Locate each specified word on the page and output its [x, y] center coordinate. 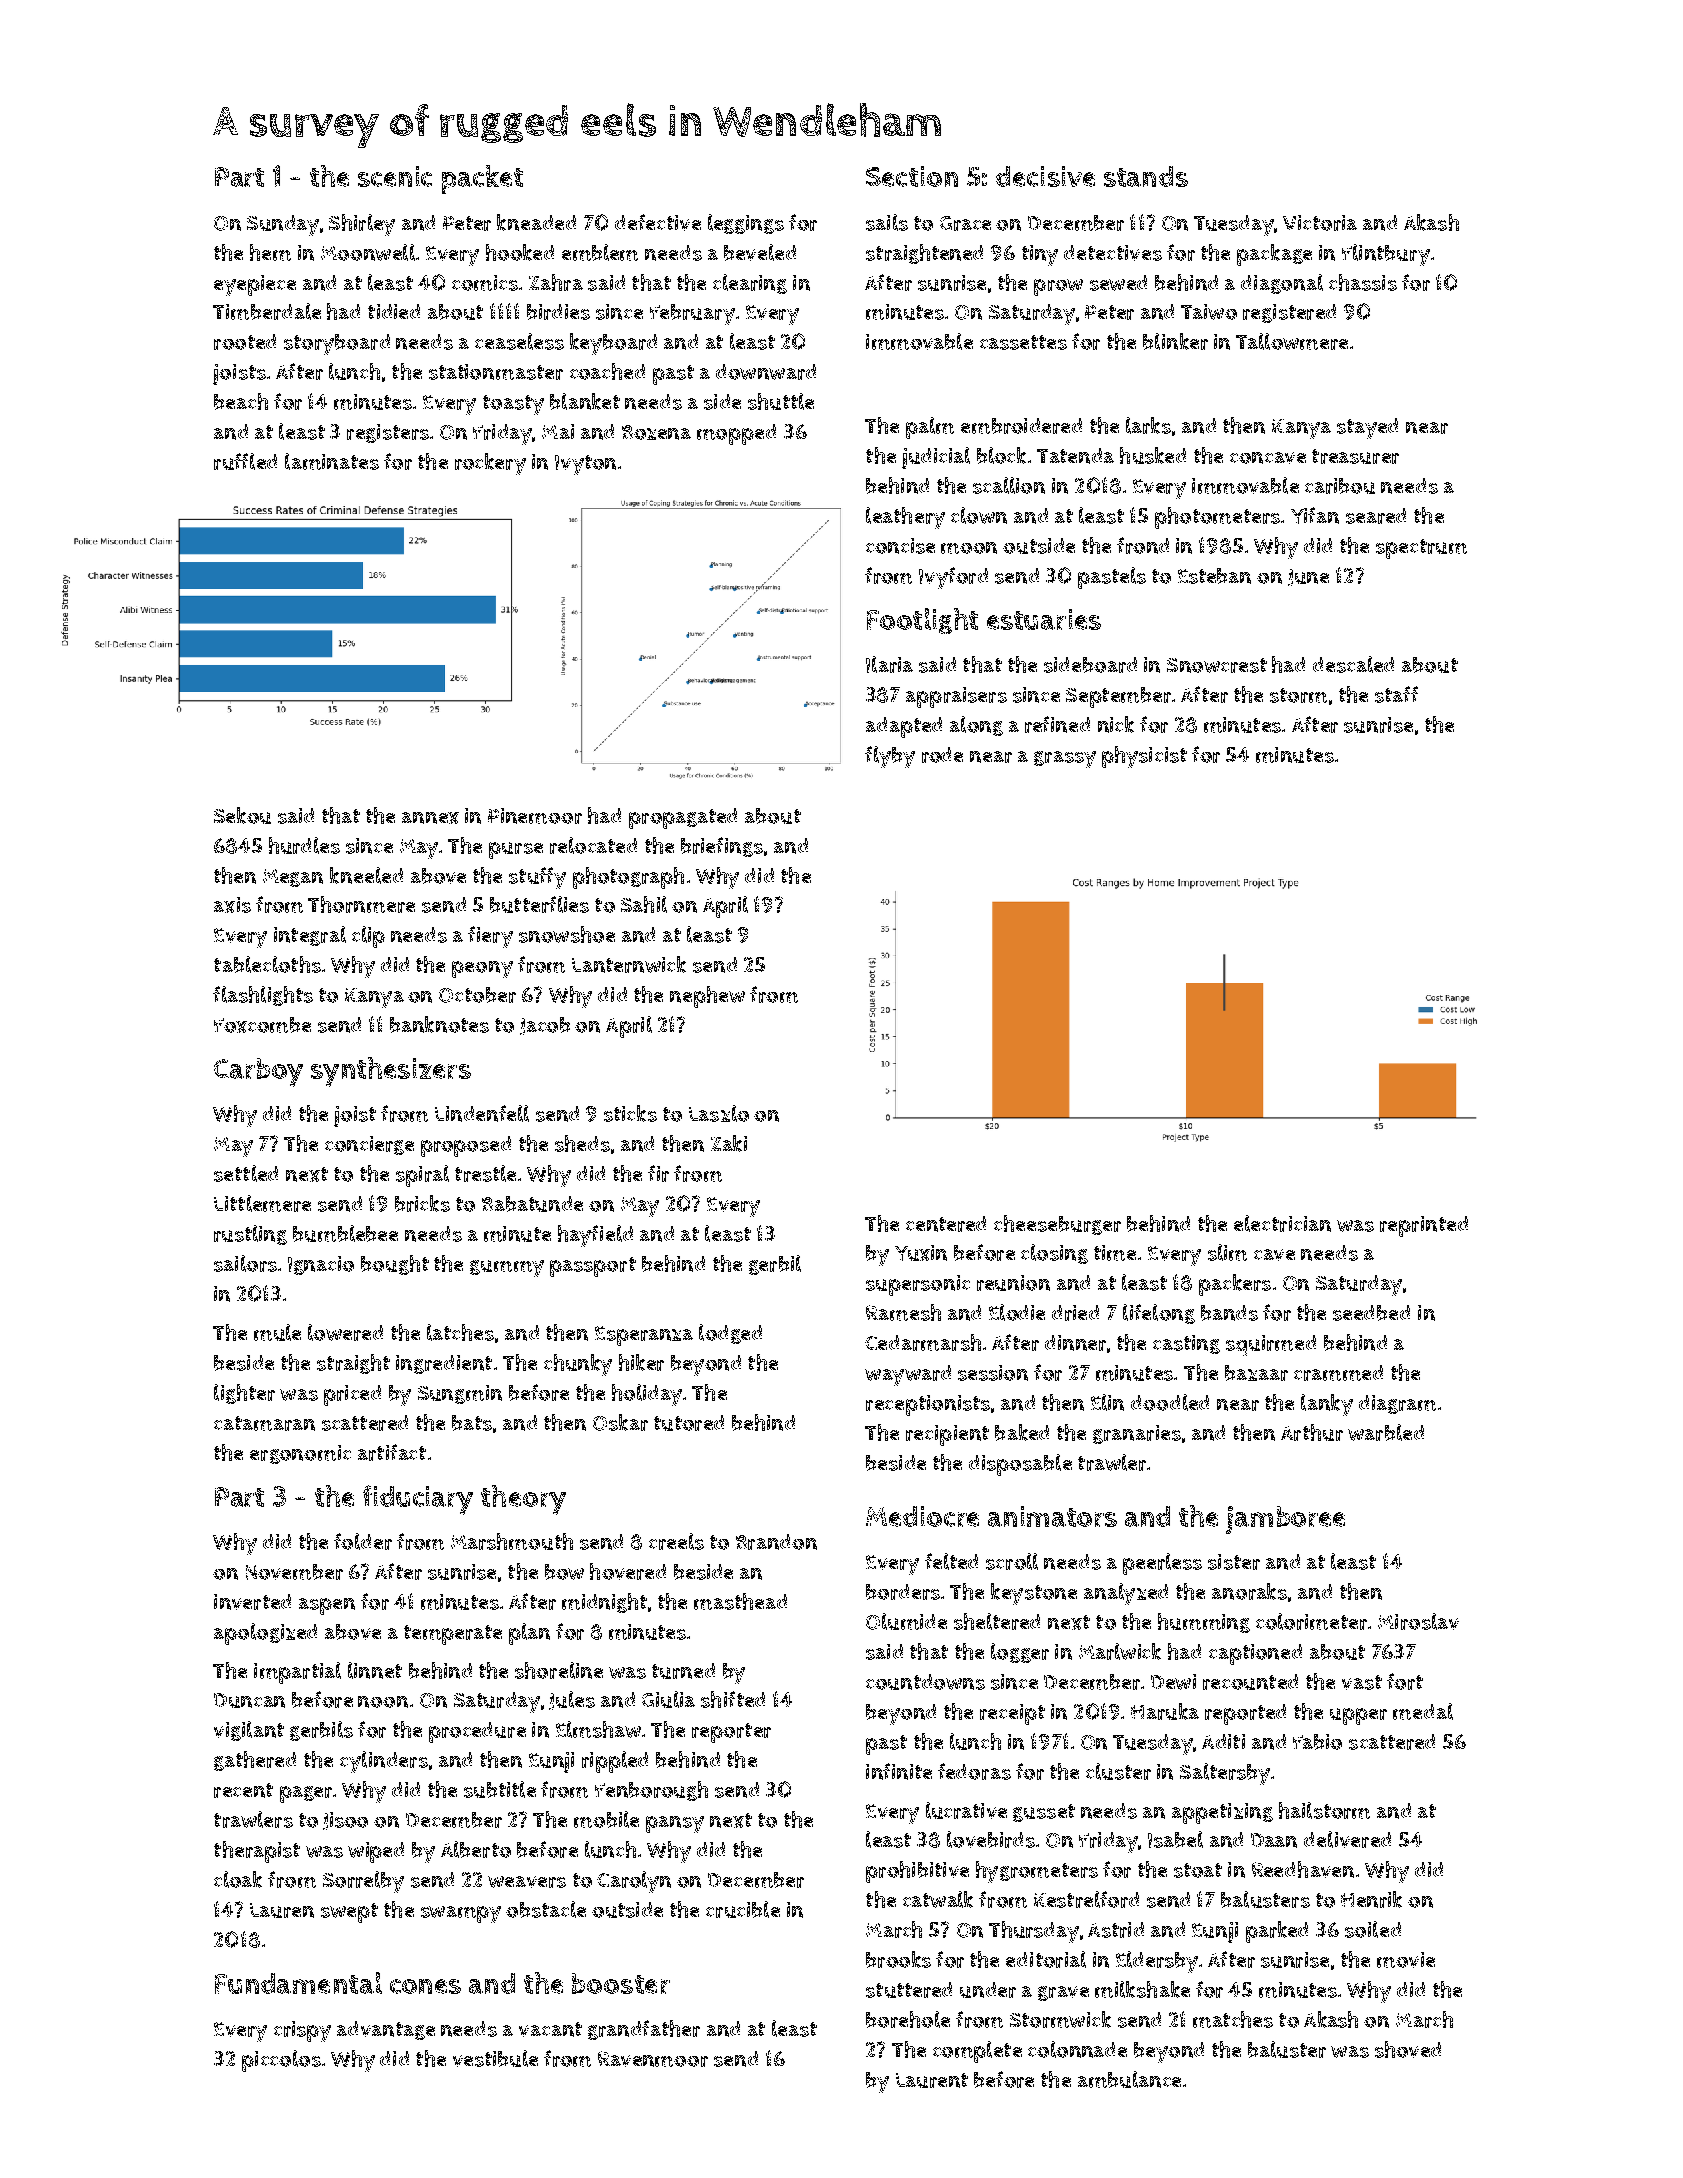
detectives [1113, 253]
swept [349, 1913]
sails [887, 222]
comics [485, 283]
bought [395, 1265]
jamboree [1285, 1520]
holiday [647, 1395]
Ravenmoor [653, 2059]
